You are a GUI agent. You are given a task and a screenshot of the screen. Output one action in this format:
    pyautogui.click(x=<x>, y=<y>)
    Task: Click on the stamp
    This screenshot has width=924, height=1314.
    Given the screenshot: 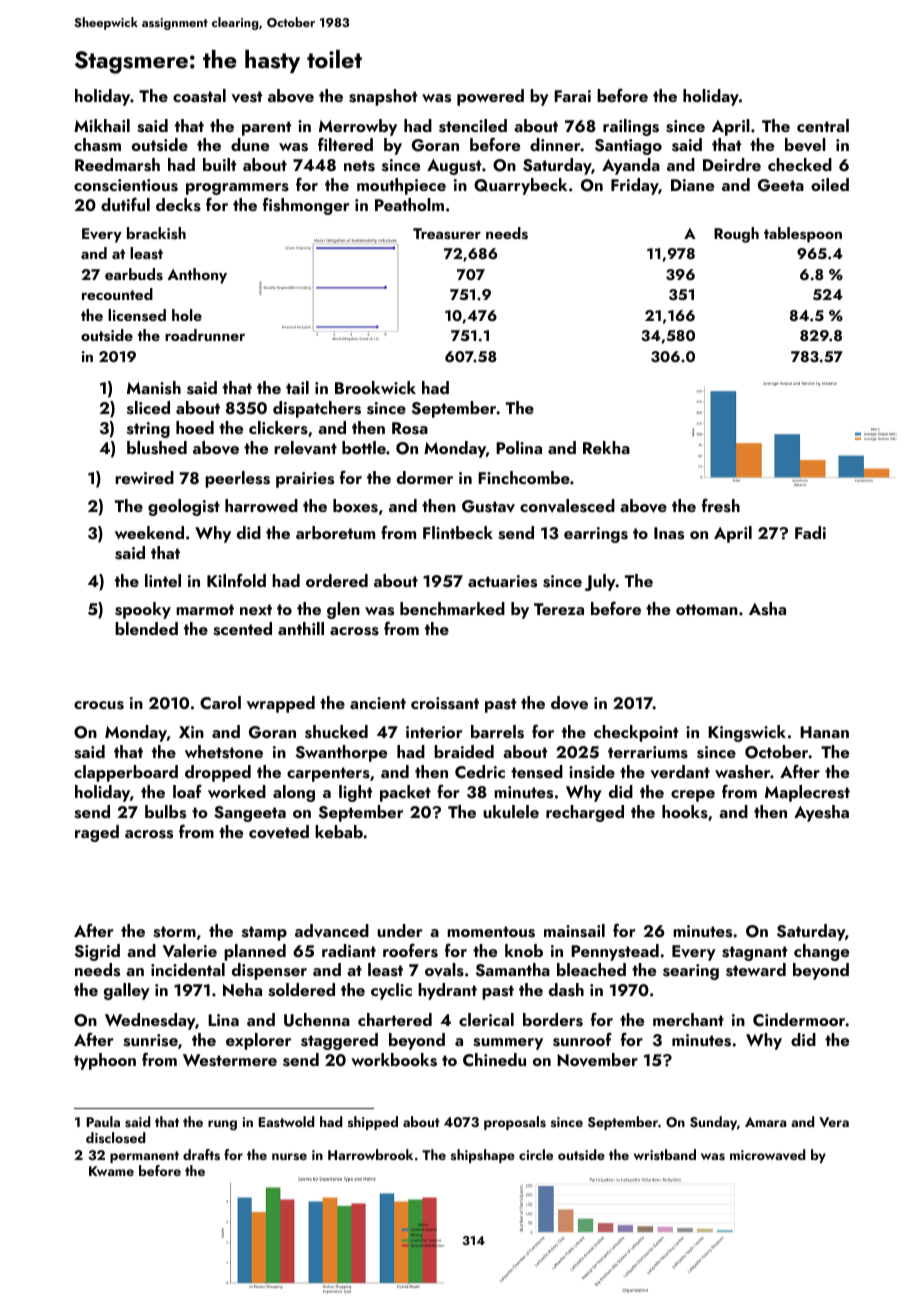 What is the action you would take?
    pyautogui.click(x=264, y=933)
